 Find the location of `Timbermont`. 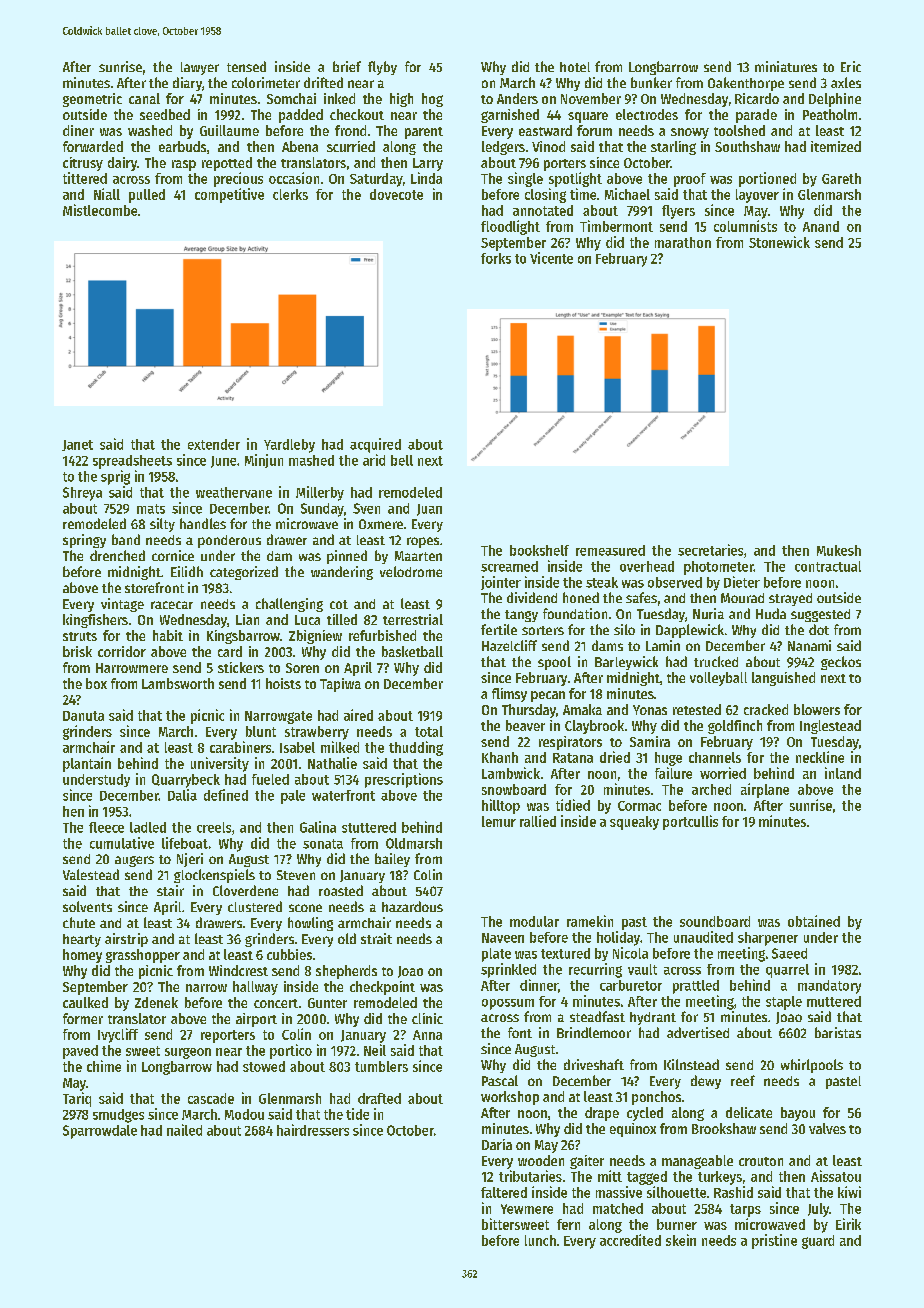

Timbermont is located at coordinates (616, 226).
